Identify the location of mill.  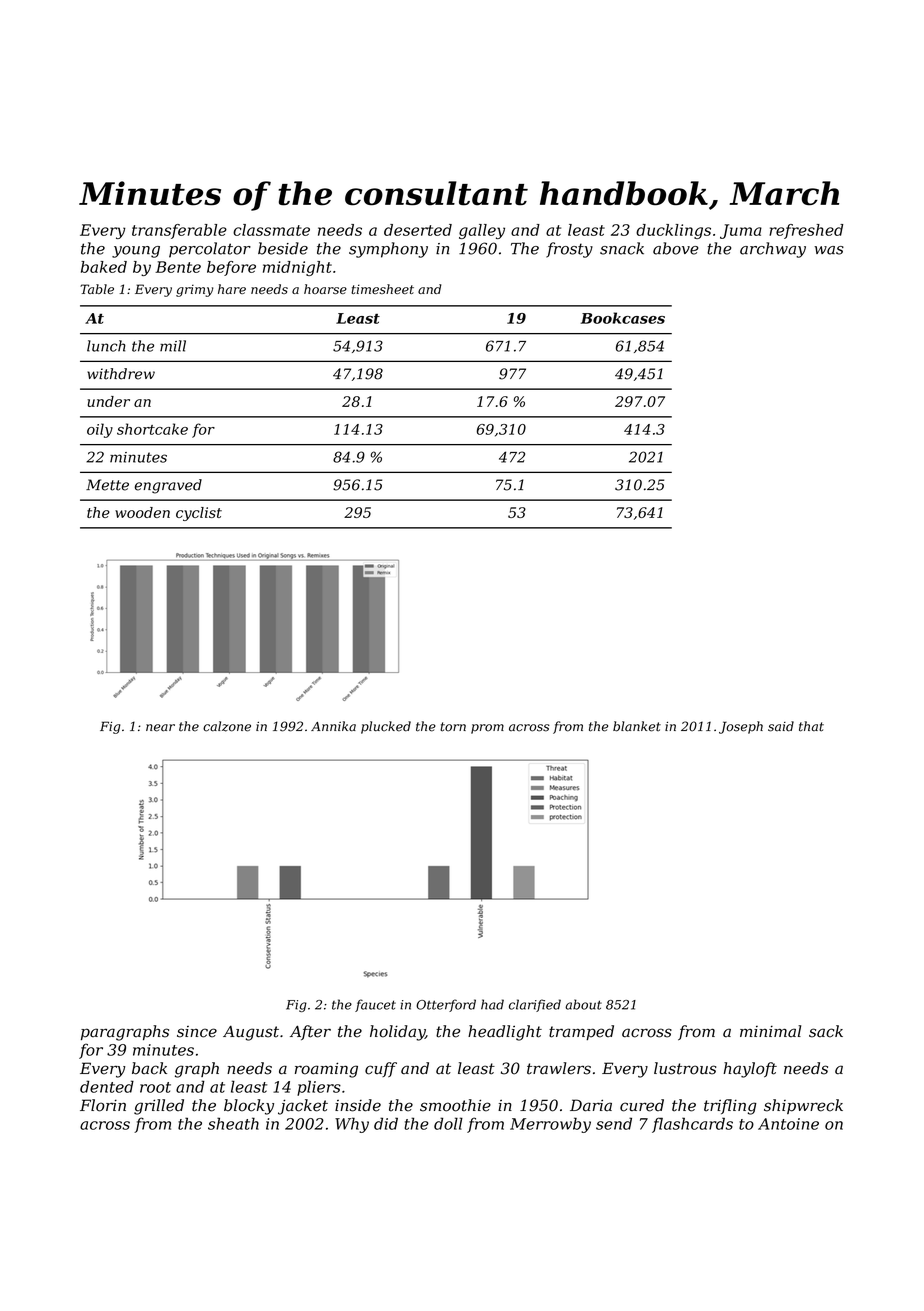
(173, 346).
